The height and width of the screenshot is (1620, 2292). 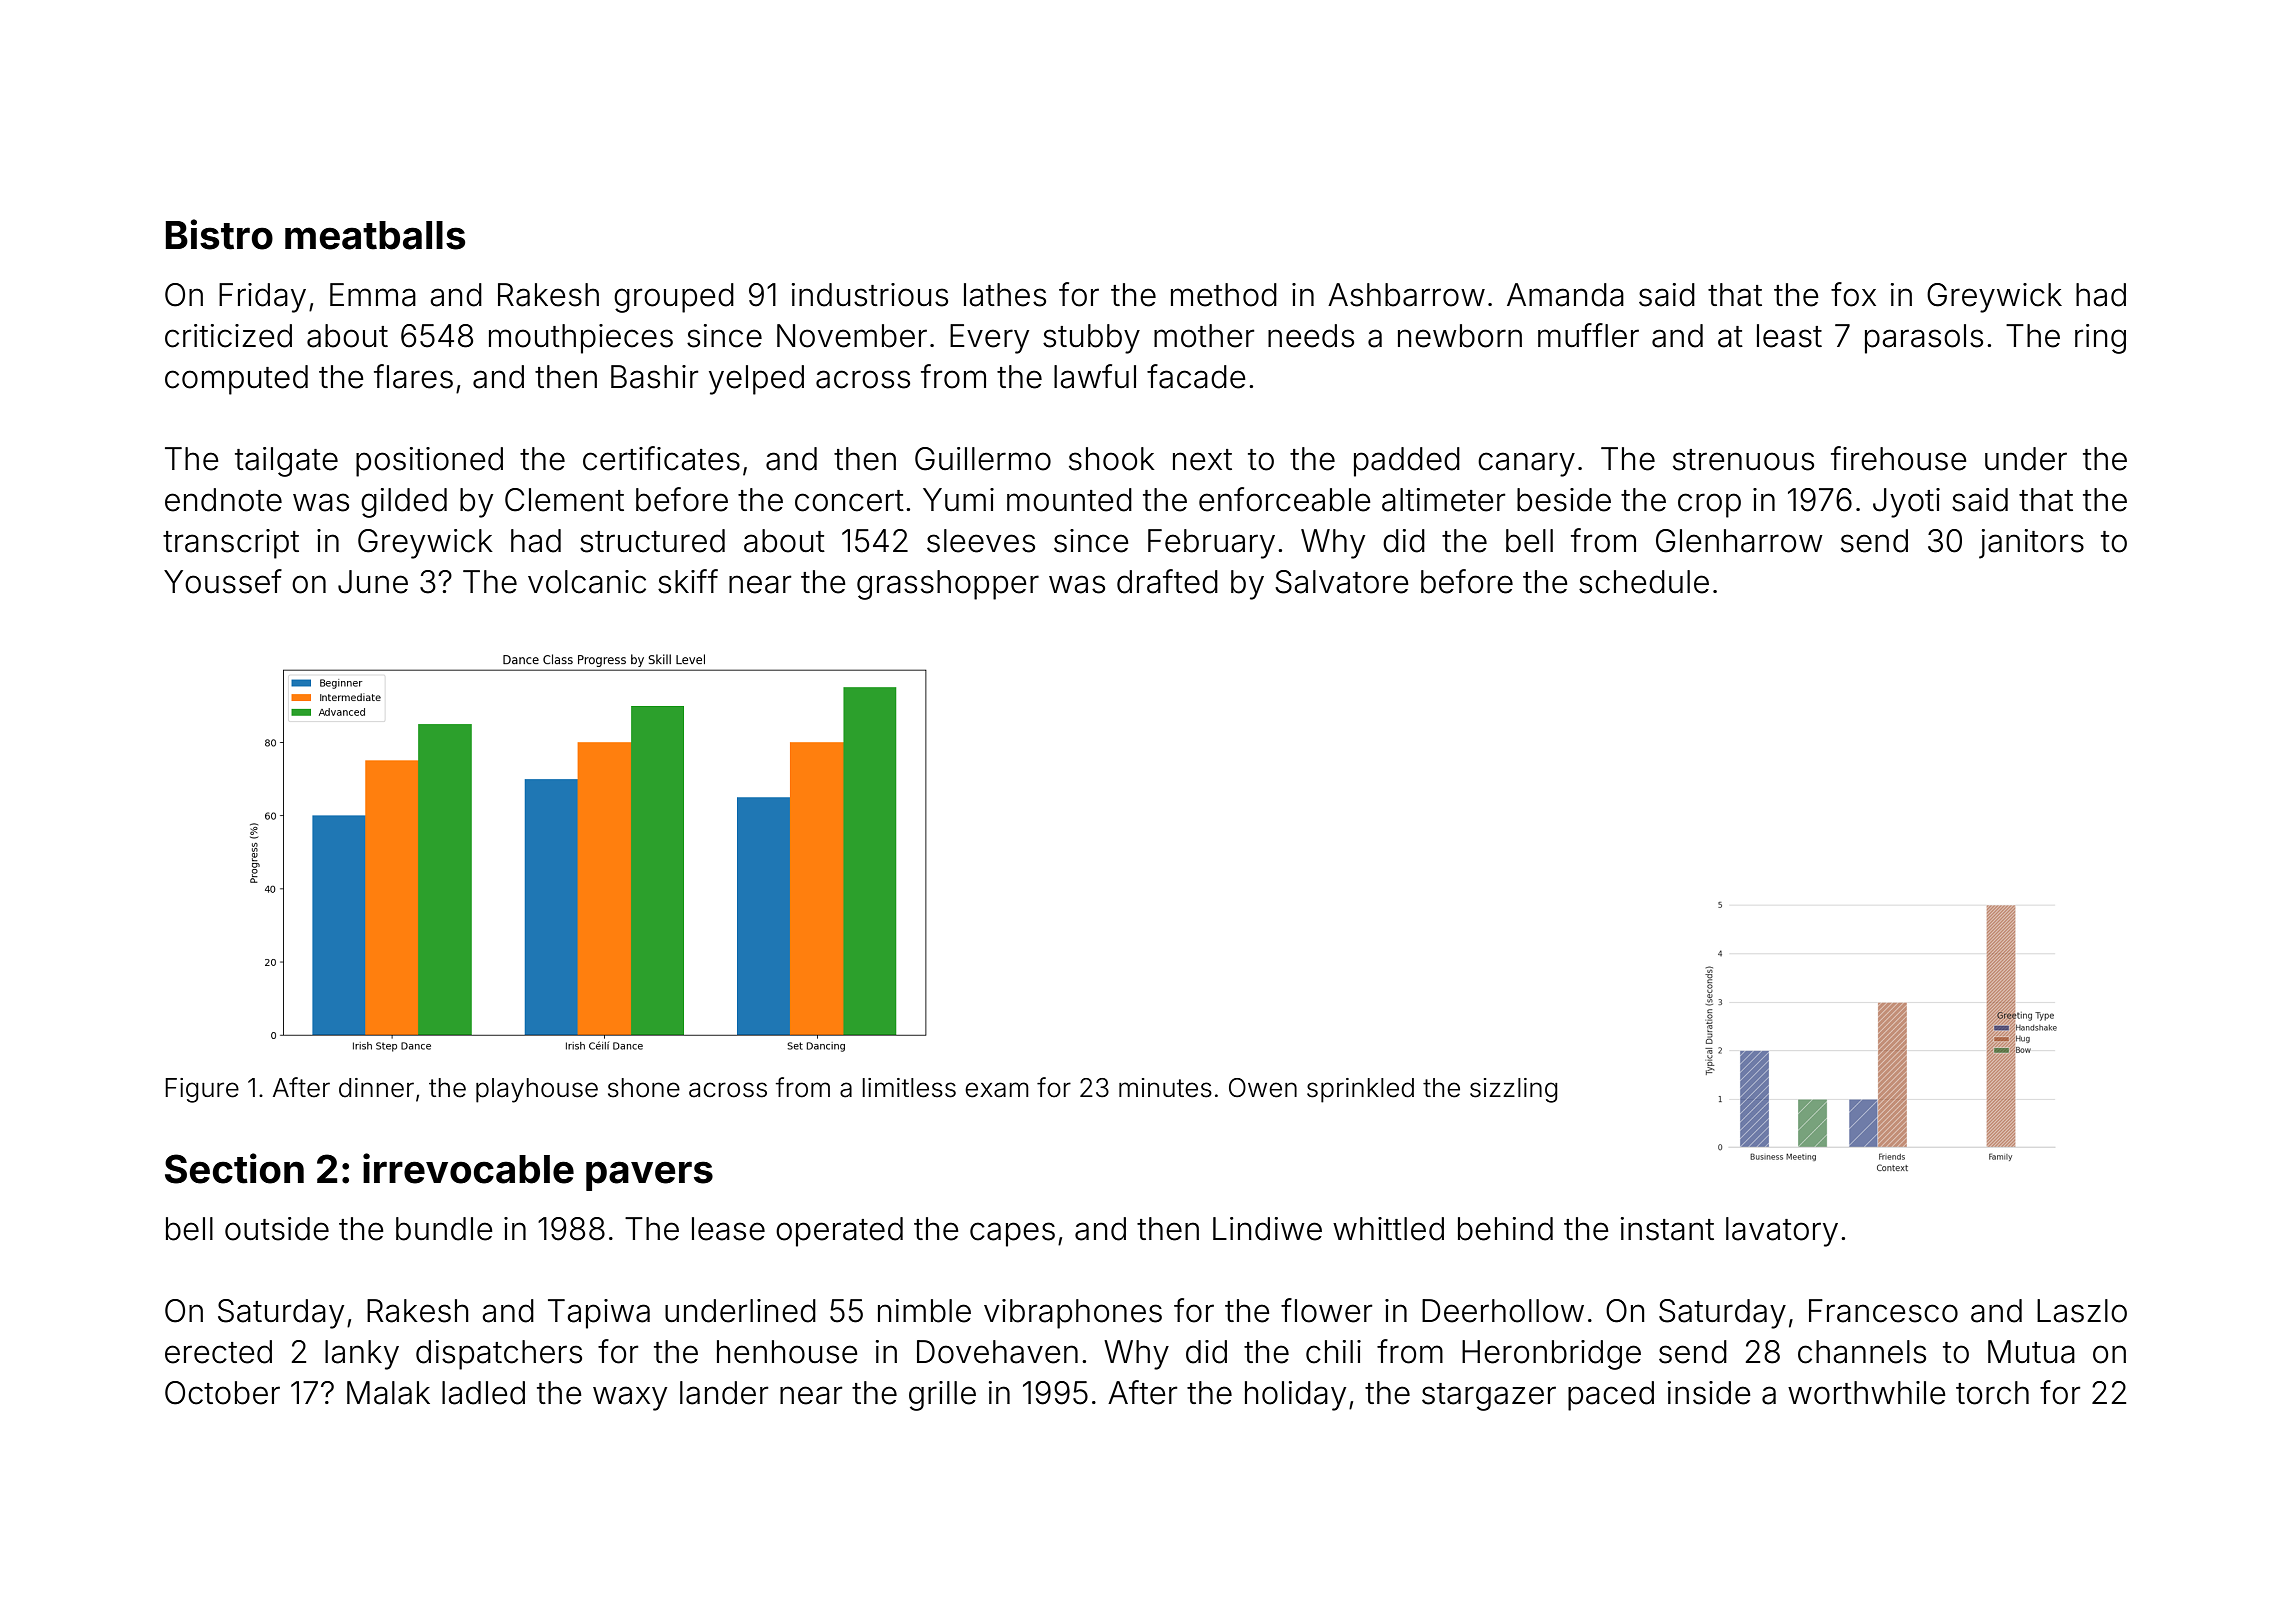 What do you see at coordinates (1460, 336) in the screenshot?
I see `newborn` at bounding box center [1460, 336].
